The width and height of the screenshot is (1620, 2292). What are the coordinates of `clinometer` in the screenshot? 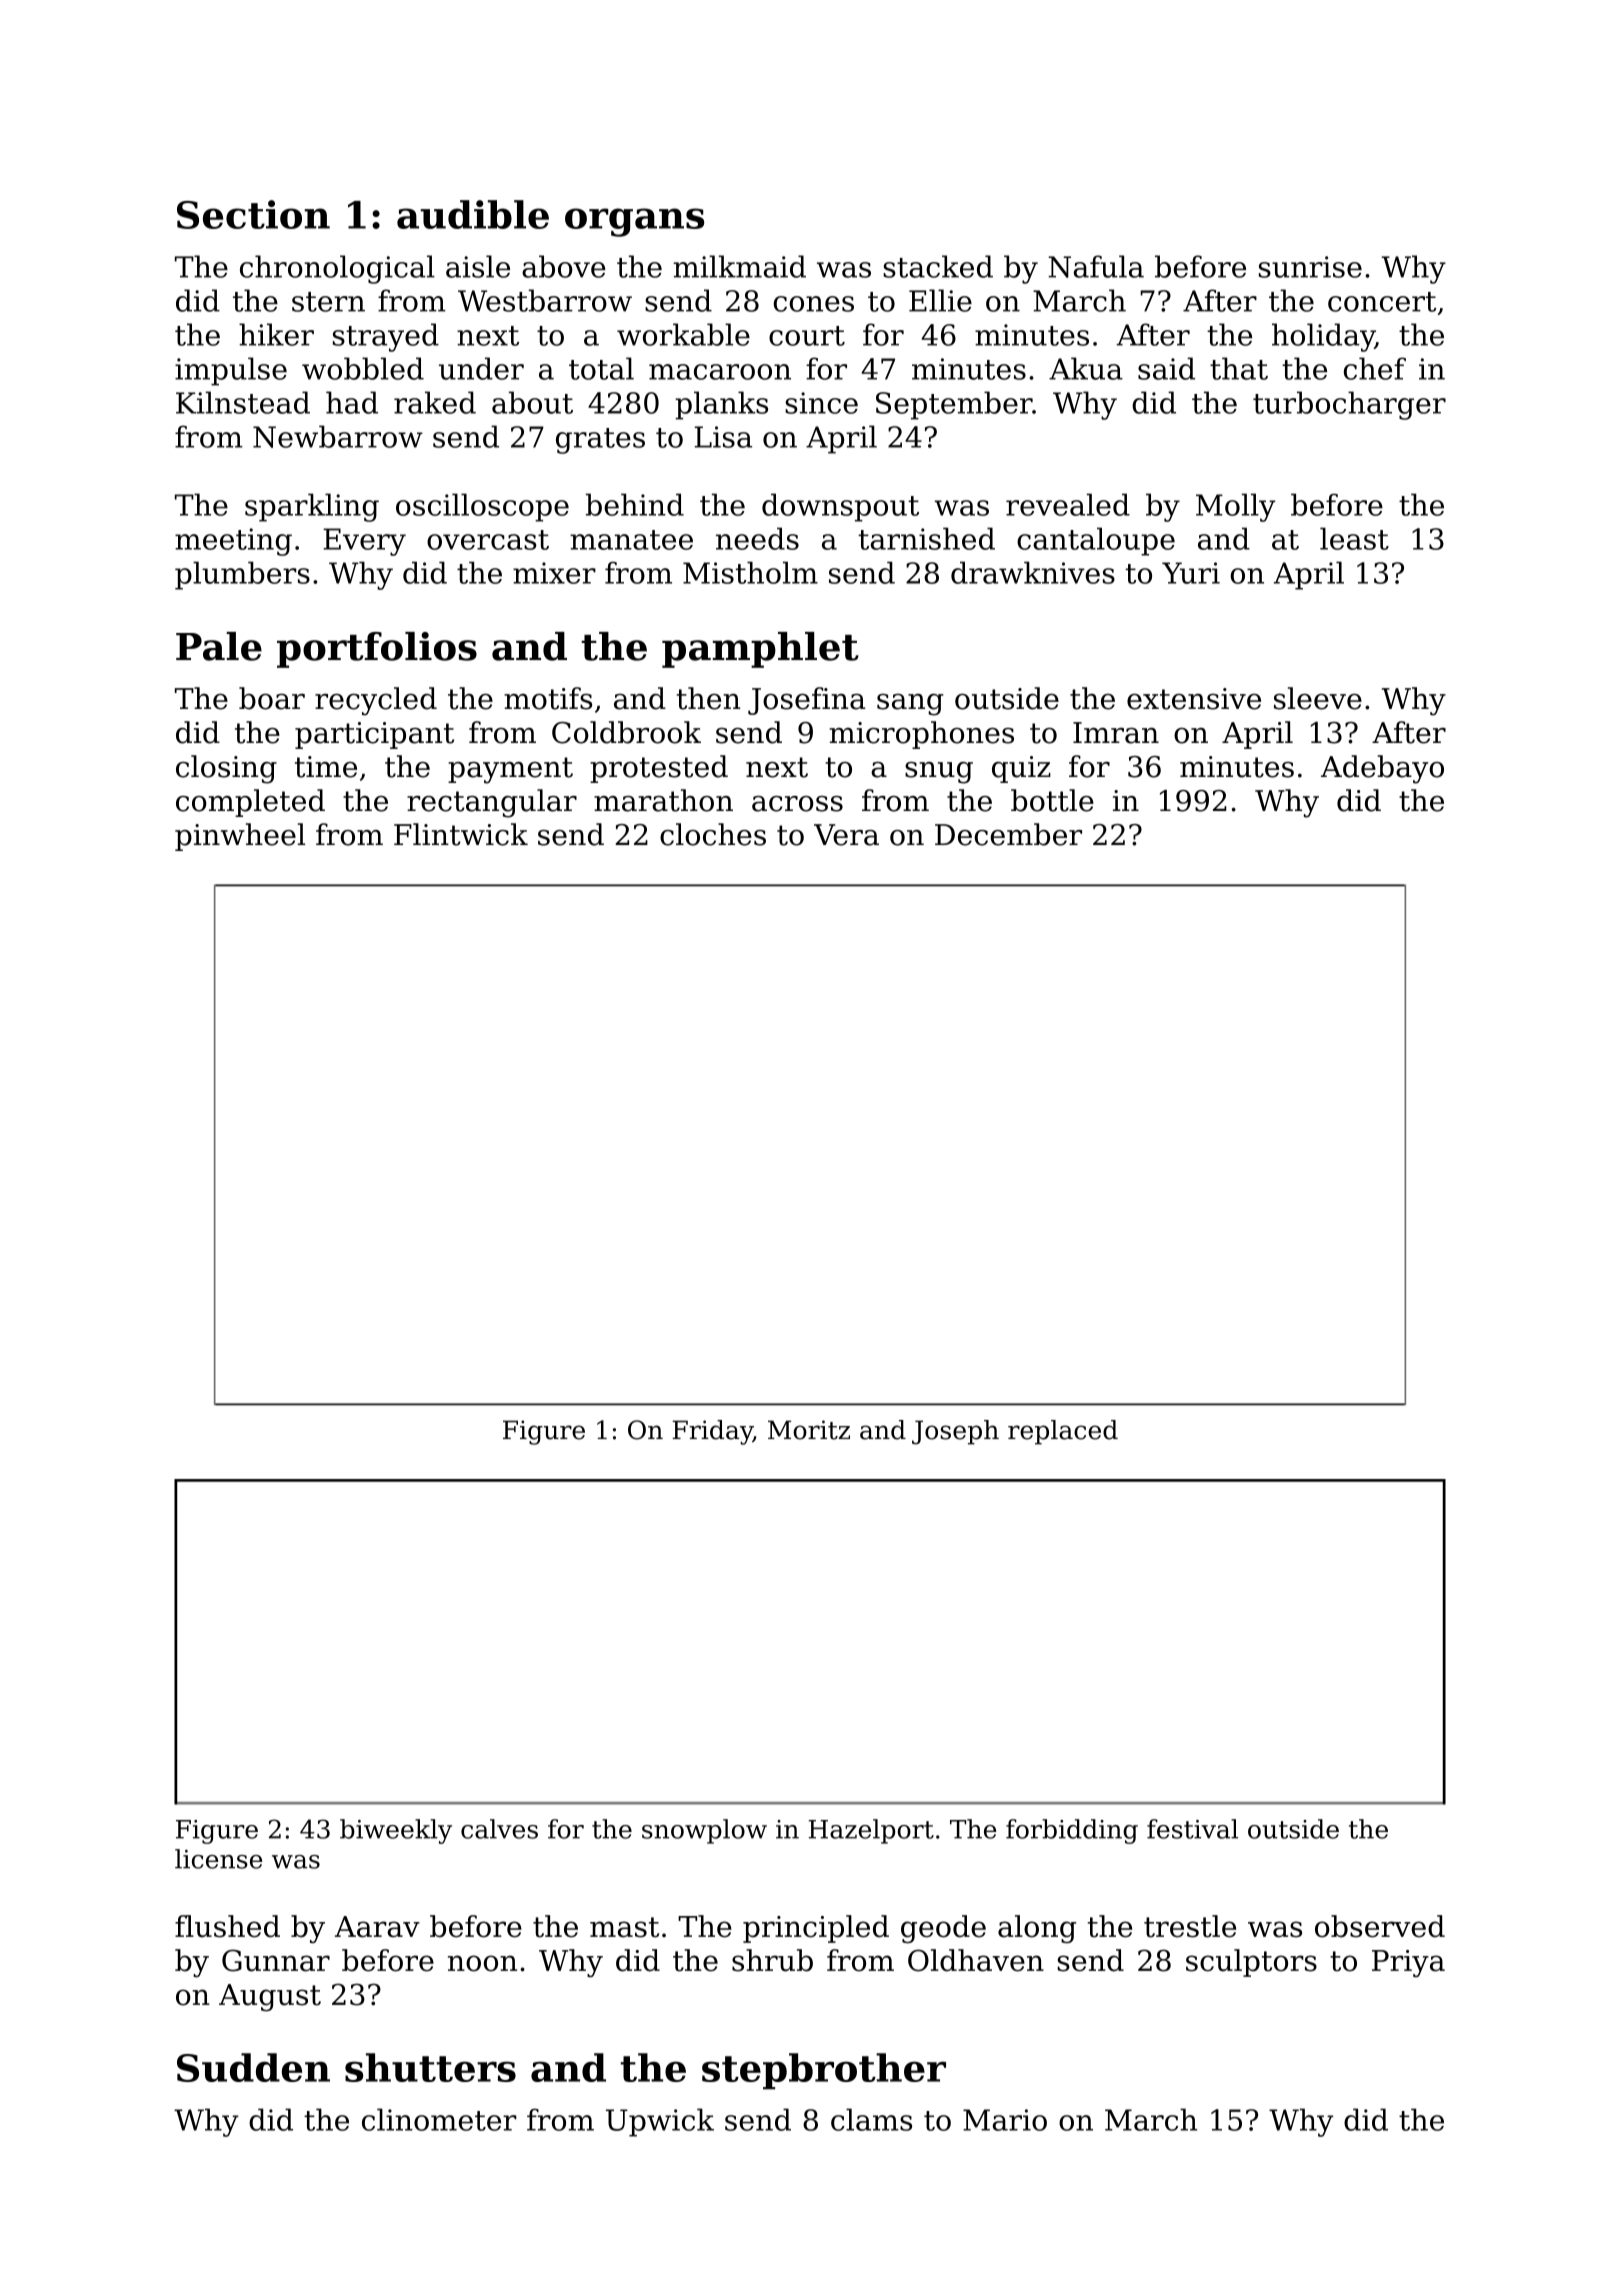 It's located at (439, 2119).
